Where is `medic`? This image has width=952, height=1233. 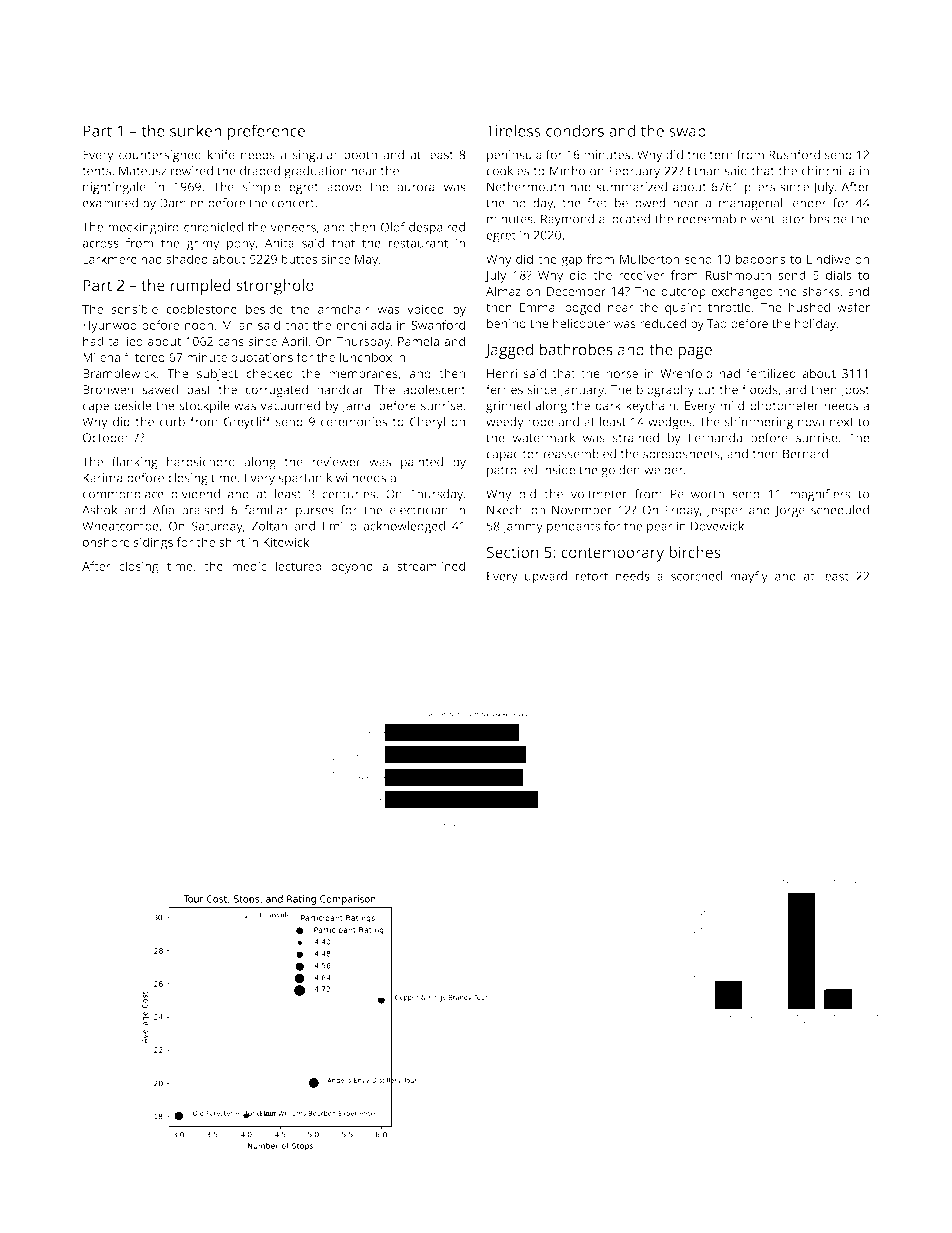
medic is located at coordinates (249, 566).
